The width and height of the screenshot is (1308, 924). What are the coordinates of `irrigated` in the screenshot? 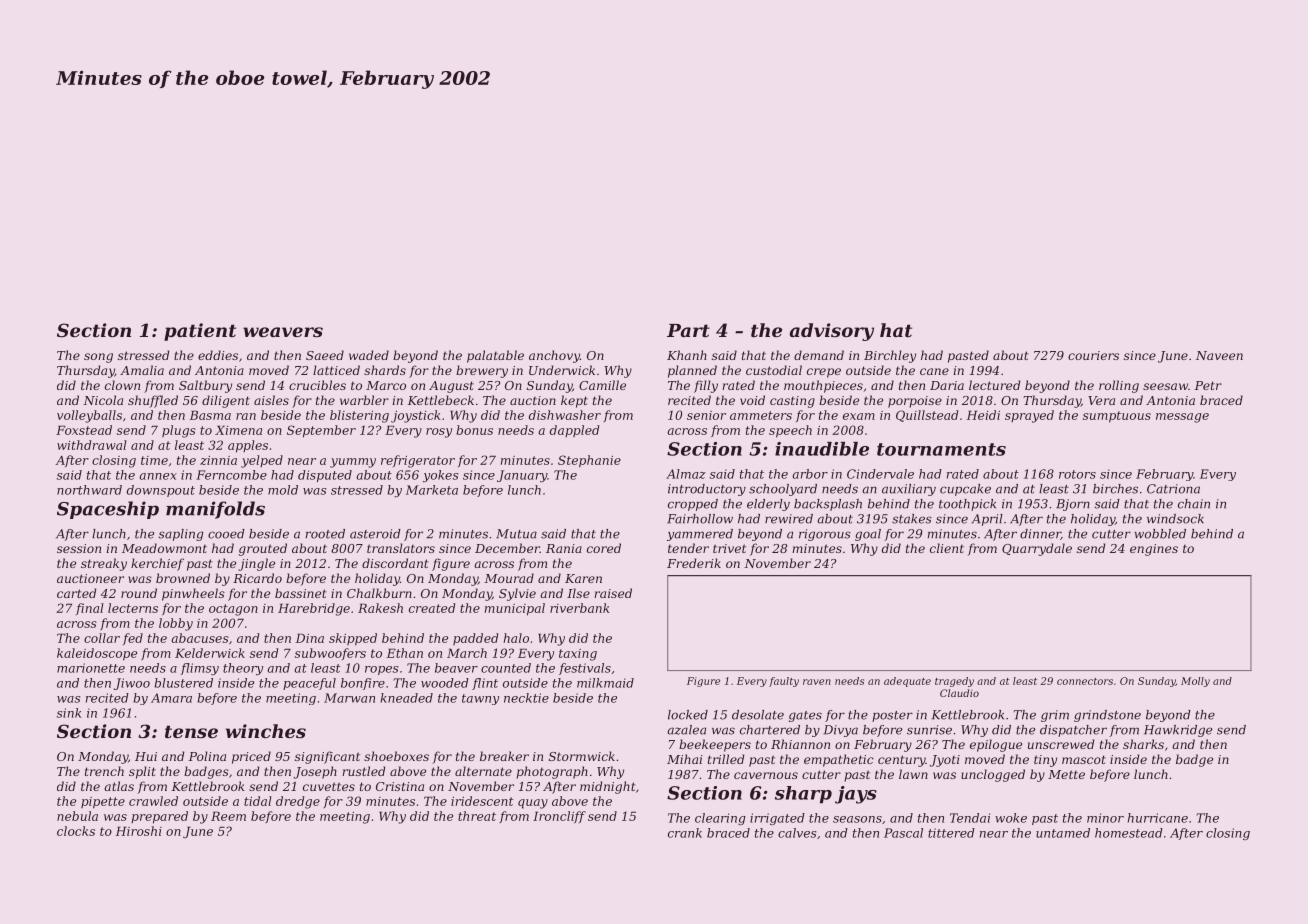 It's located at (777, 819).
